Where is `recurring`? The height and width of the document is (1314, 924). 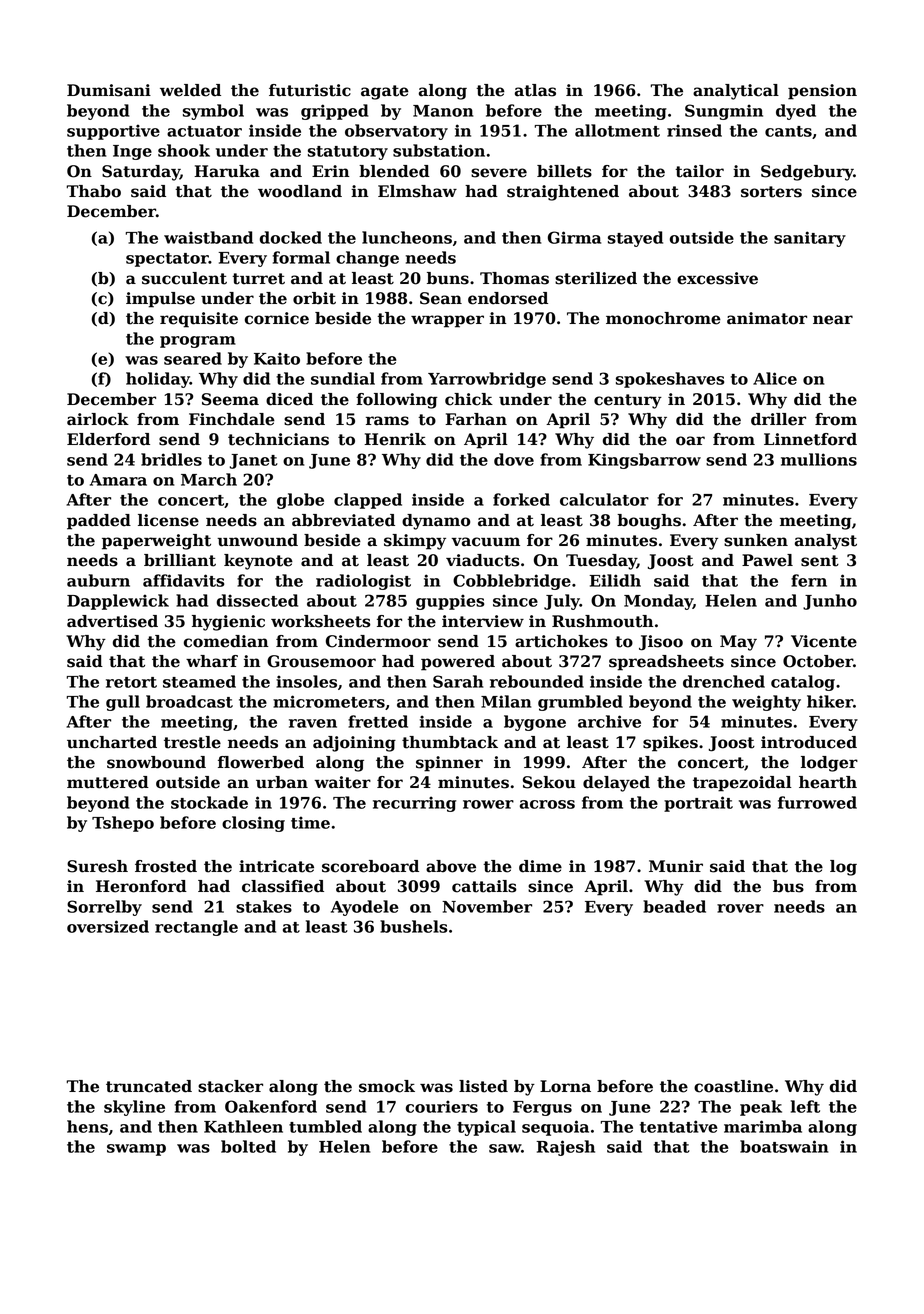
recurring is located at coordinates (414, 804).
